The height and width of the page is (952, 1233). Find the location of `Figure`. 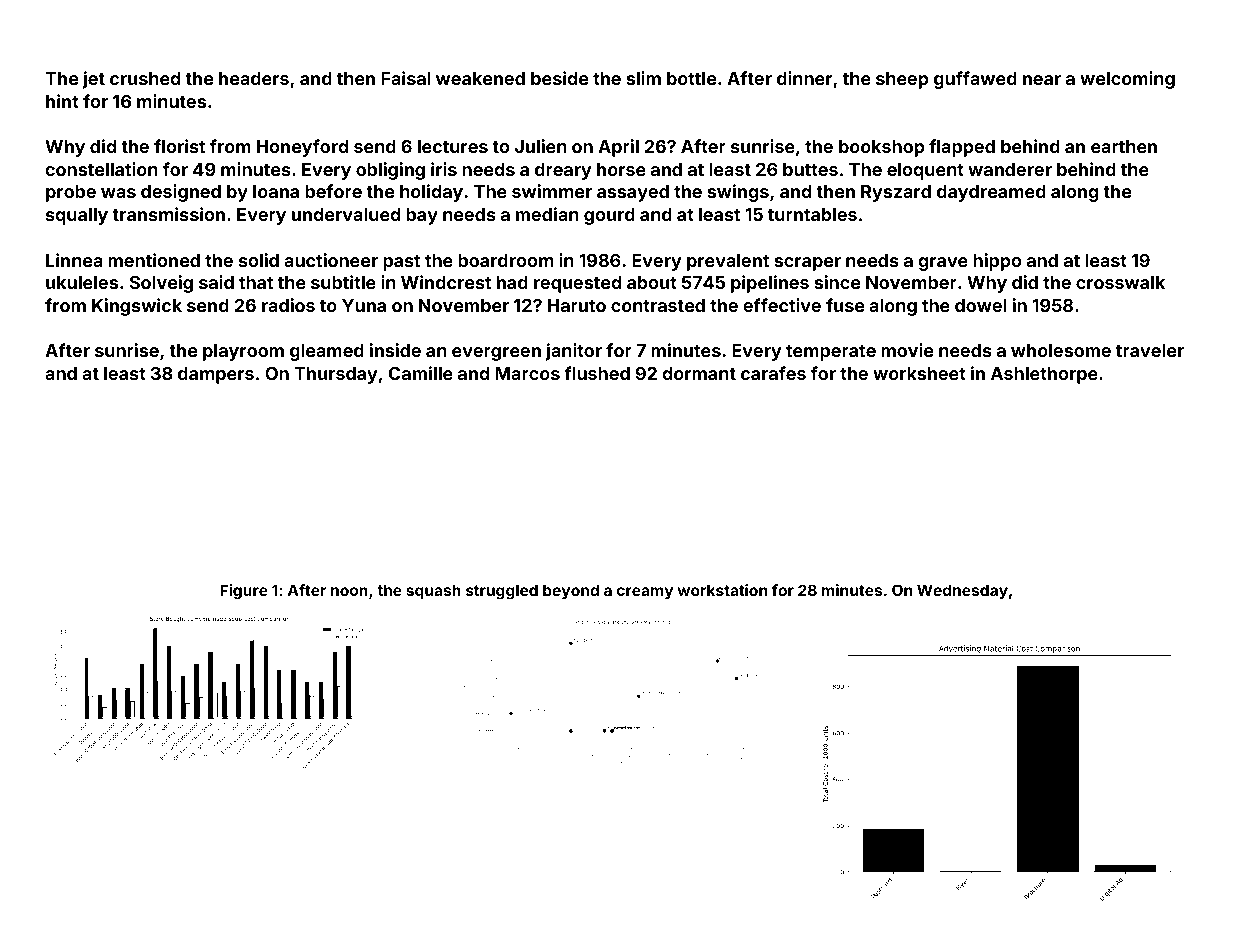

Figure is located at coordinates (244, 592).
